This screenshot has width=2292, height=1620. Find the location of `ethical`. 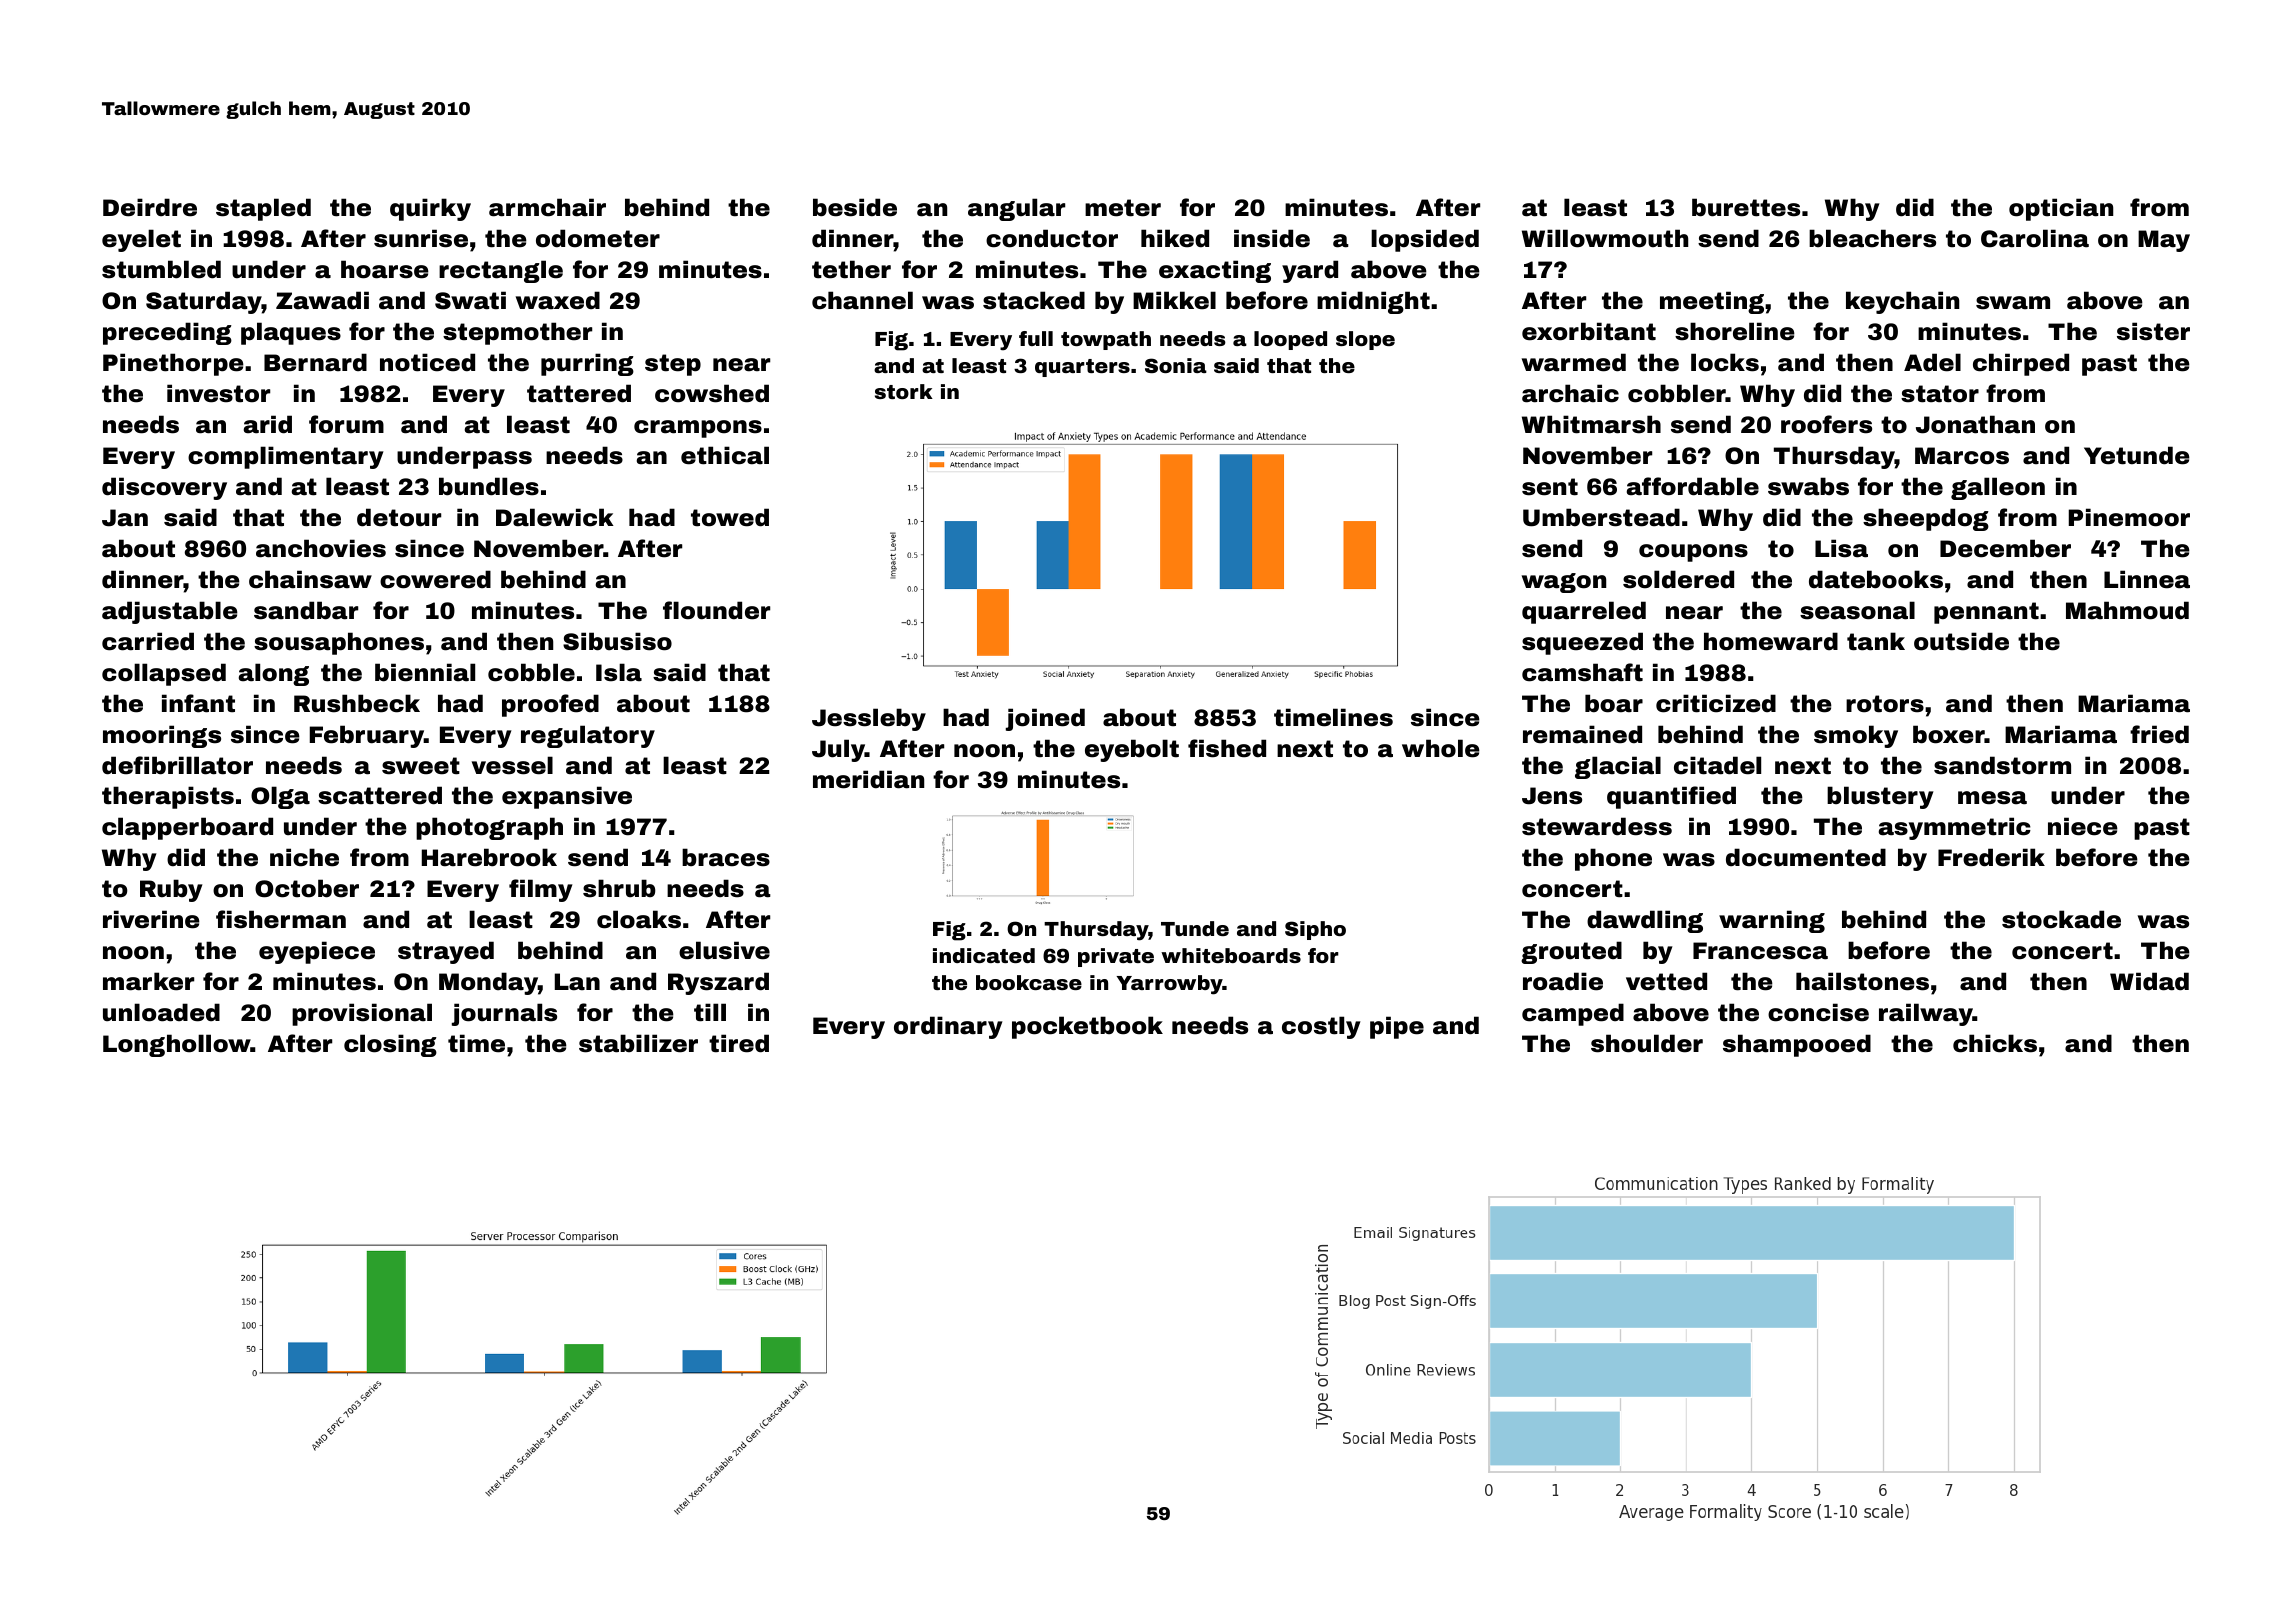

ethical is located at coordinates (725, 455).
